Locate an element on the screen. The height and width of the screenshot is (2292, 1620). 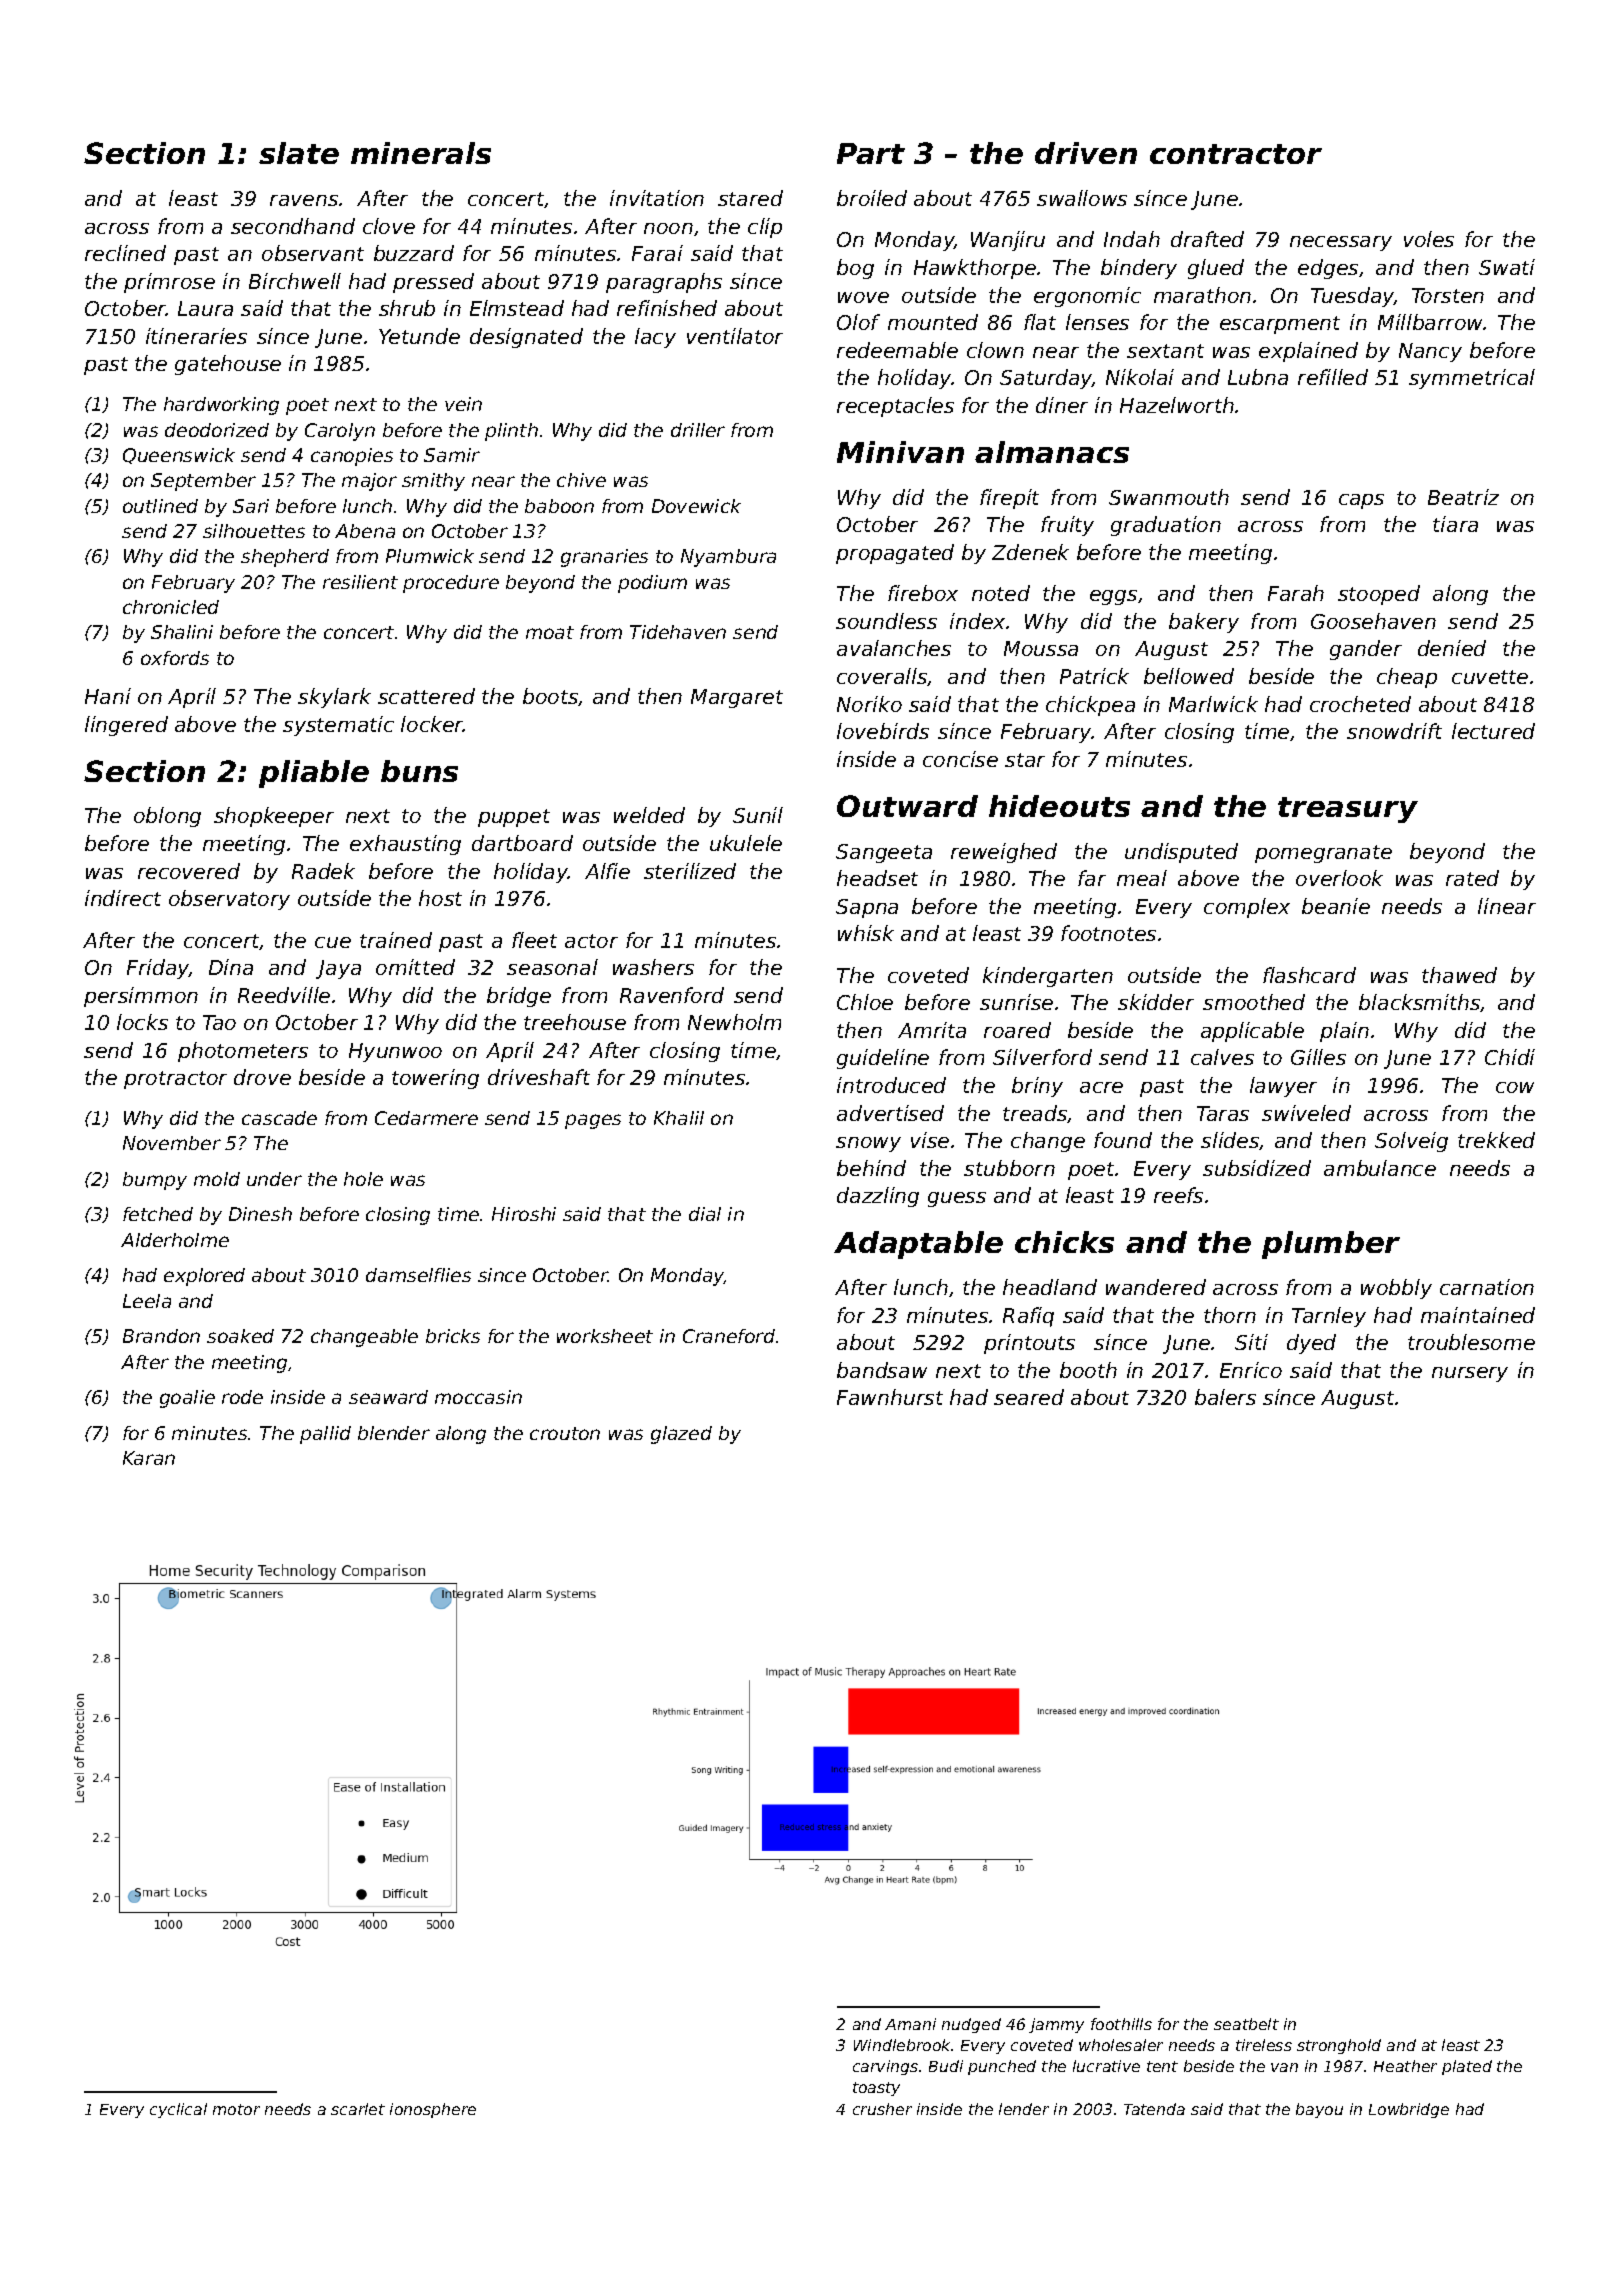
ionosphere is located at coordinates (433, 2110).
